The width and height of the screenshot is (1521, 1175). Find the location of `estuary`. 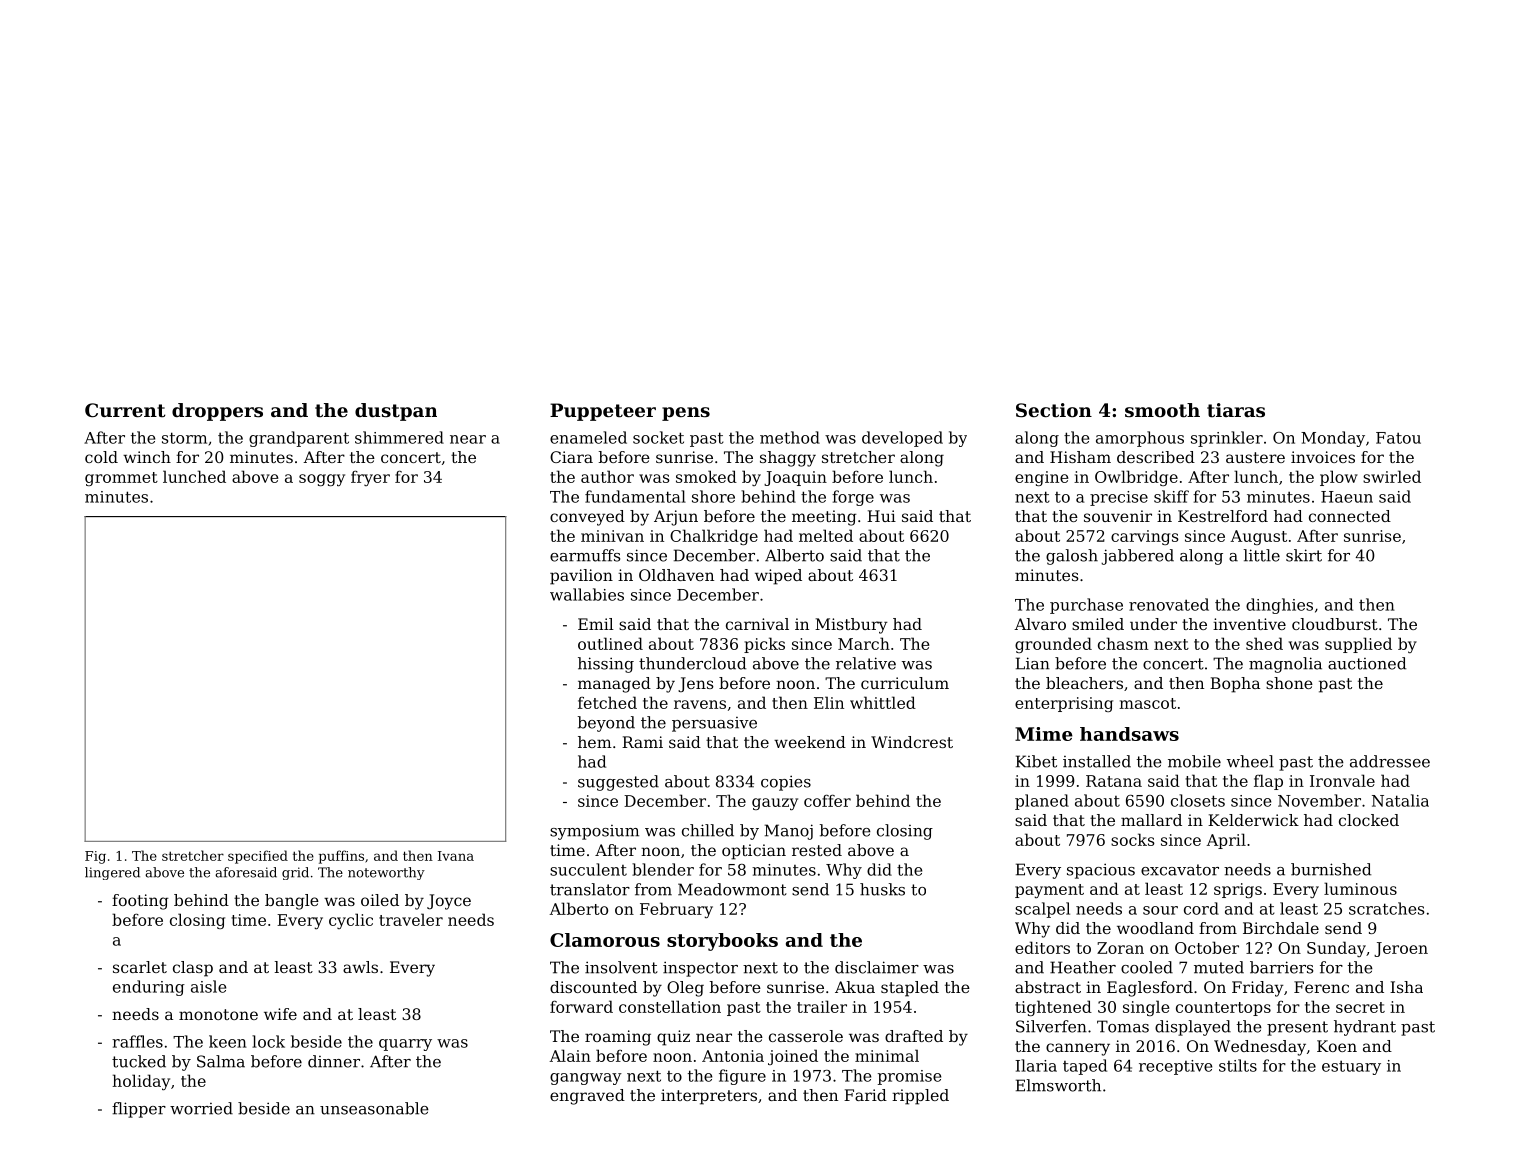

estuary is located at coordinates (1351, 1067).
